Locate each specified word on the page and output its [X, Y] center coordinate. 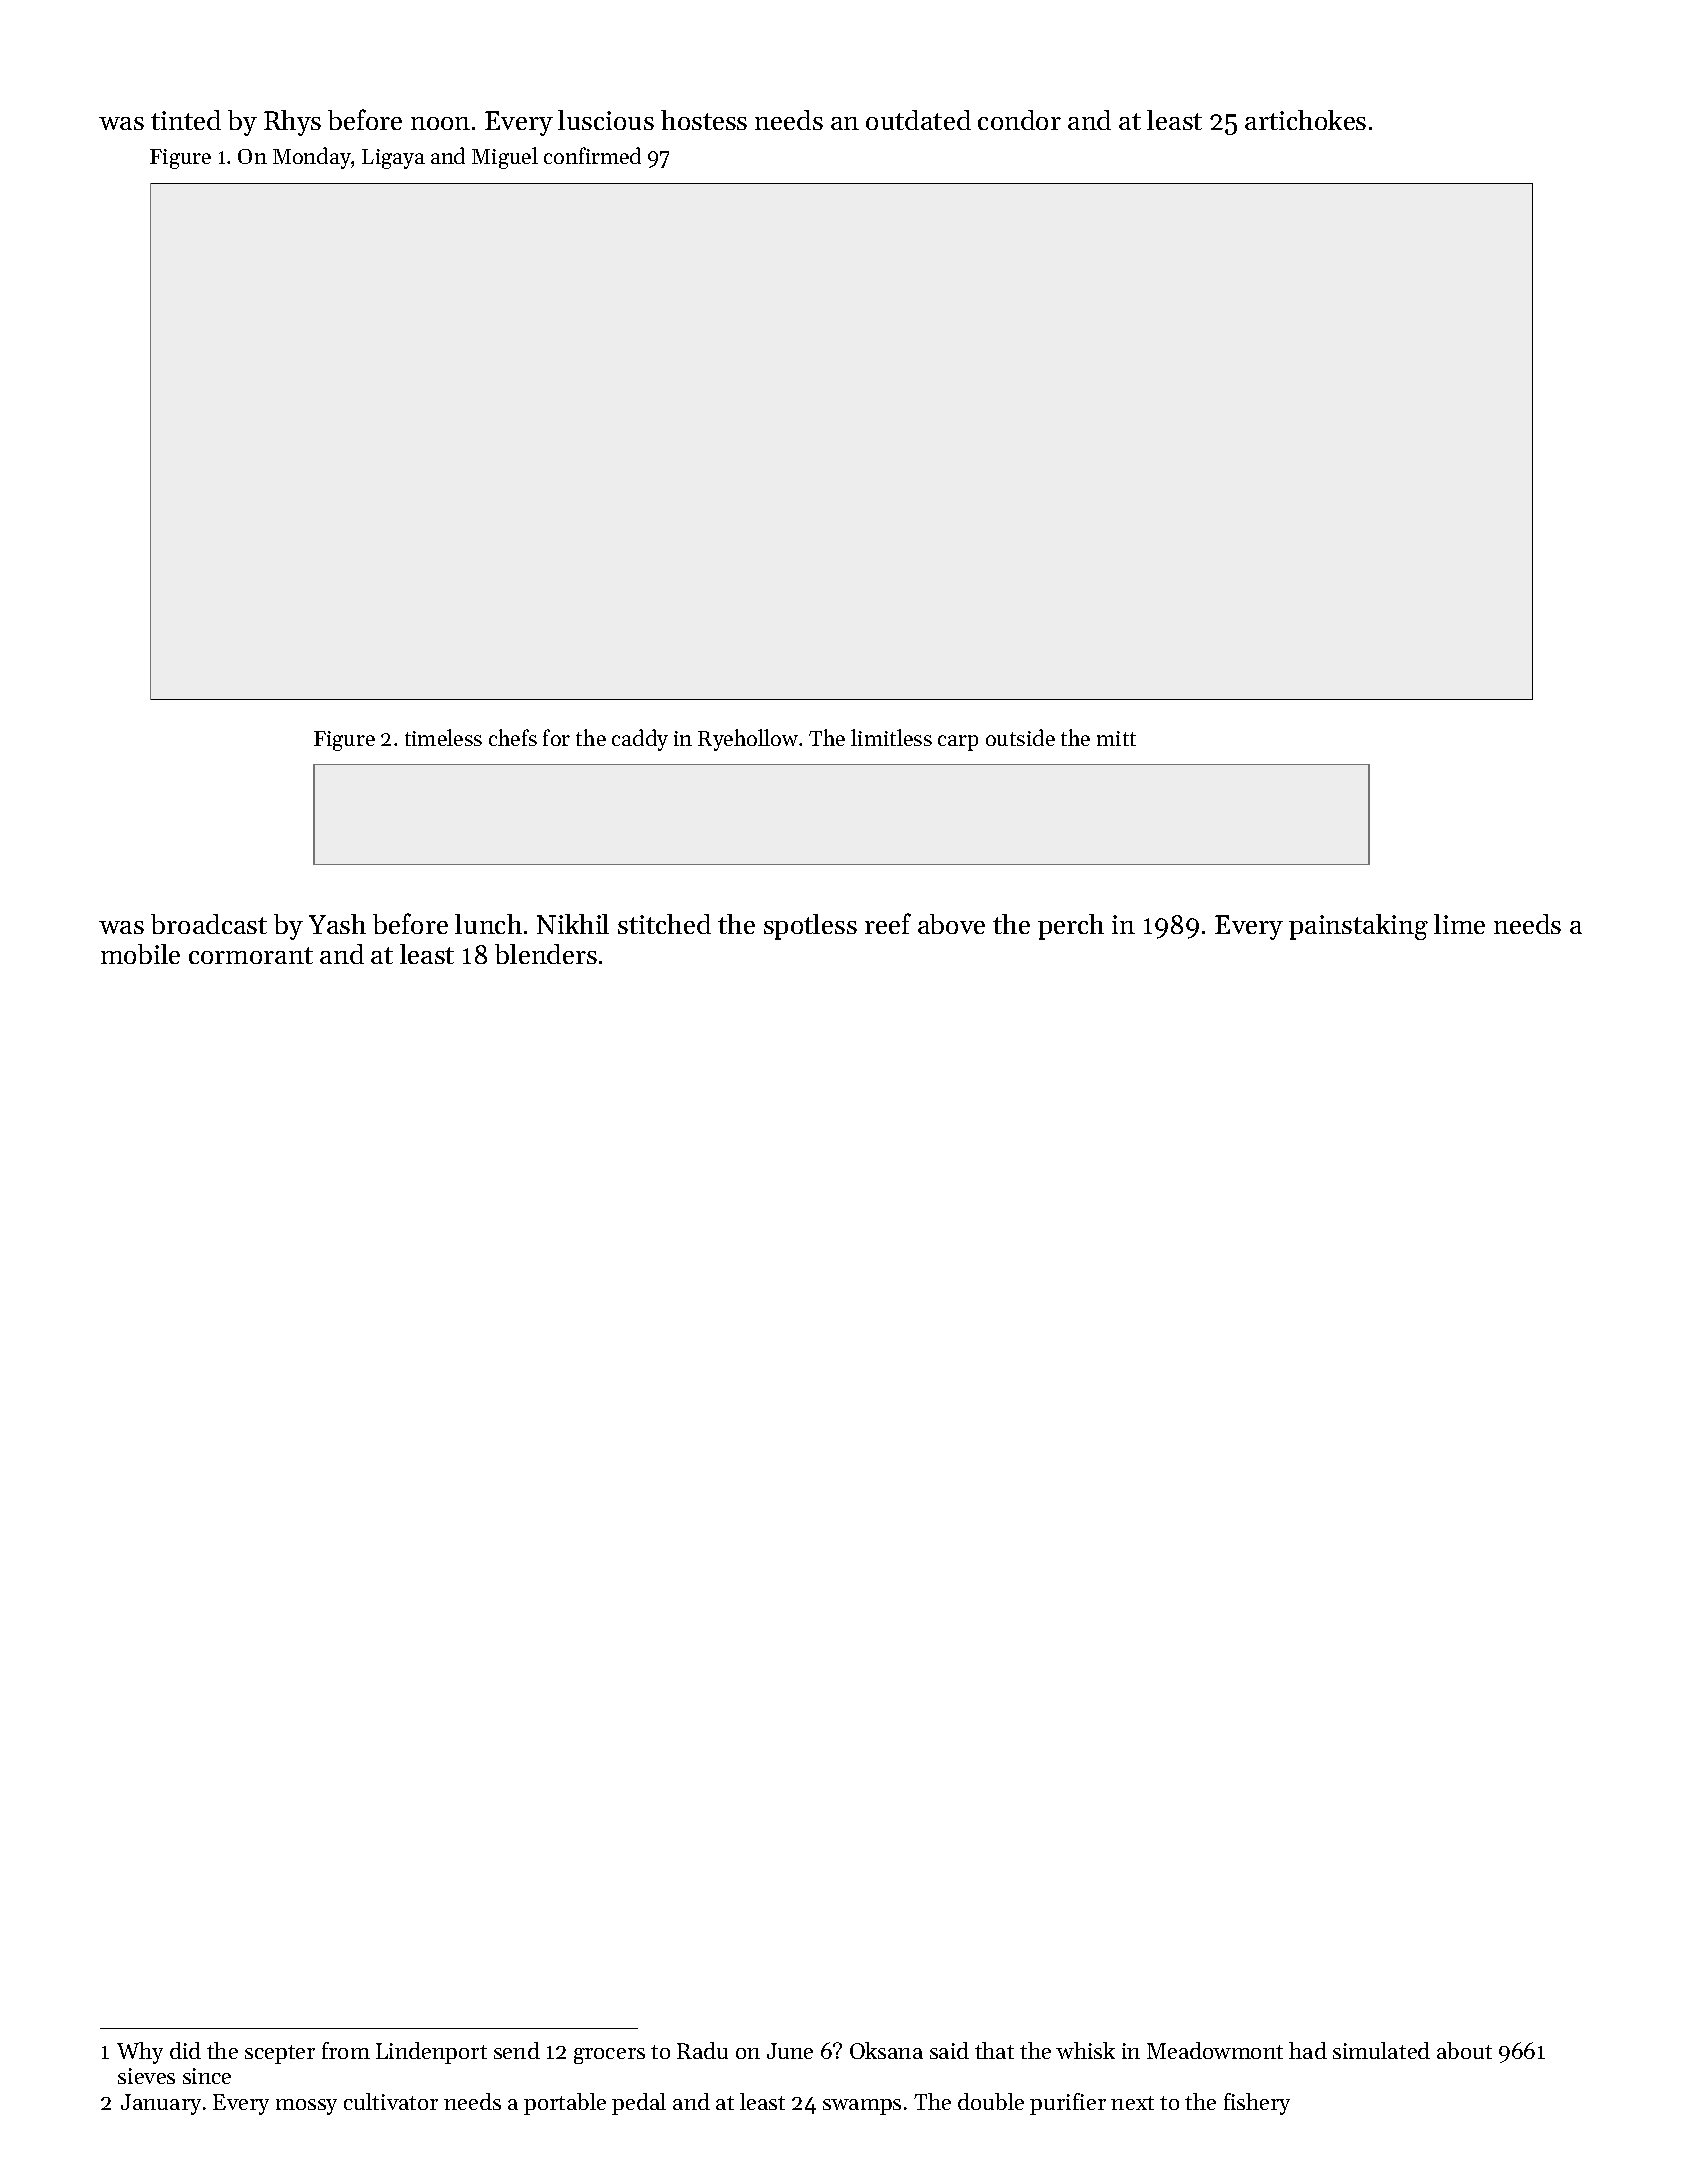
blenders [546, 954]
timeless [443, 737]
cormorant [251, 955]
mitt [1116, 738]
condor [1019, 120]
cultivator [391, 2101]
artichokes [1305, 120]
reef [888, 923]
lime [1459, 924]
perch [1071, 927]
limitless [891, 737]
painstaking [1358, 927]
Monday [312, 158]
